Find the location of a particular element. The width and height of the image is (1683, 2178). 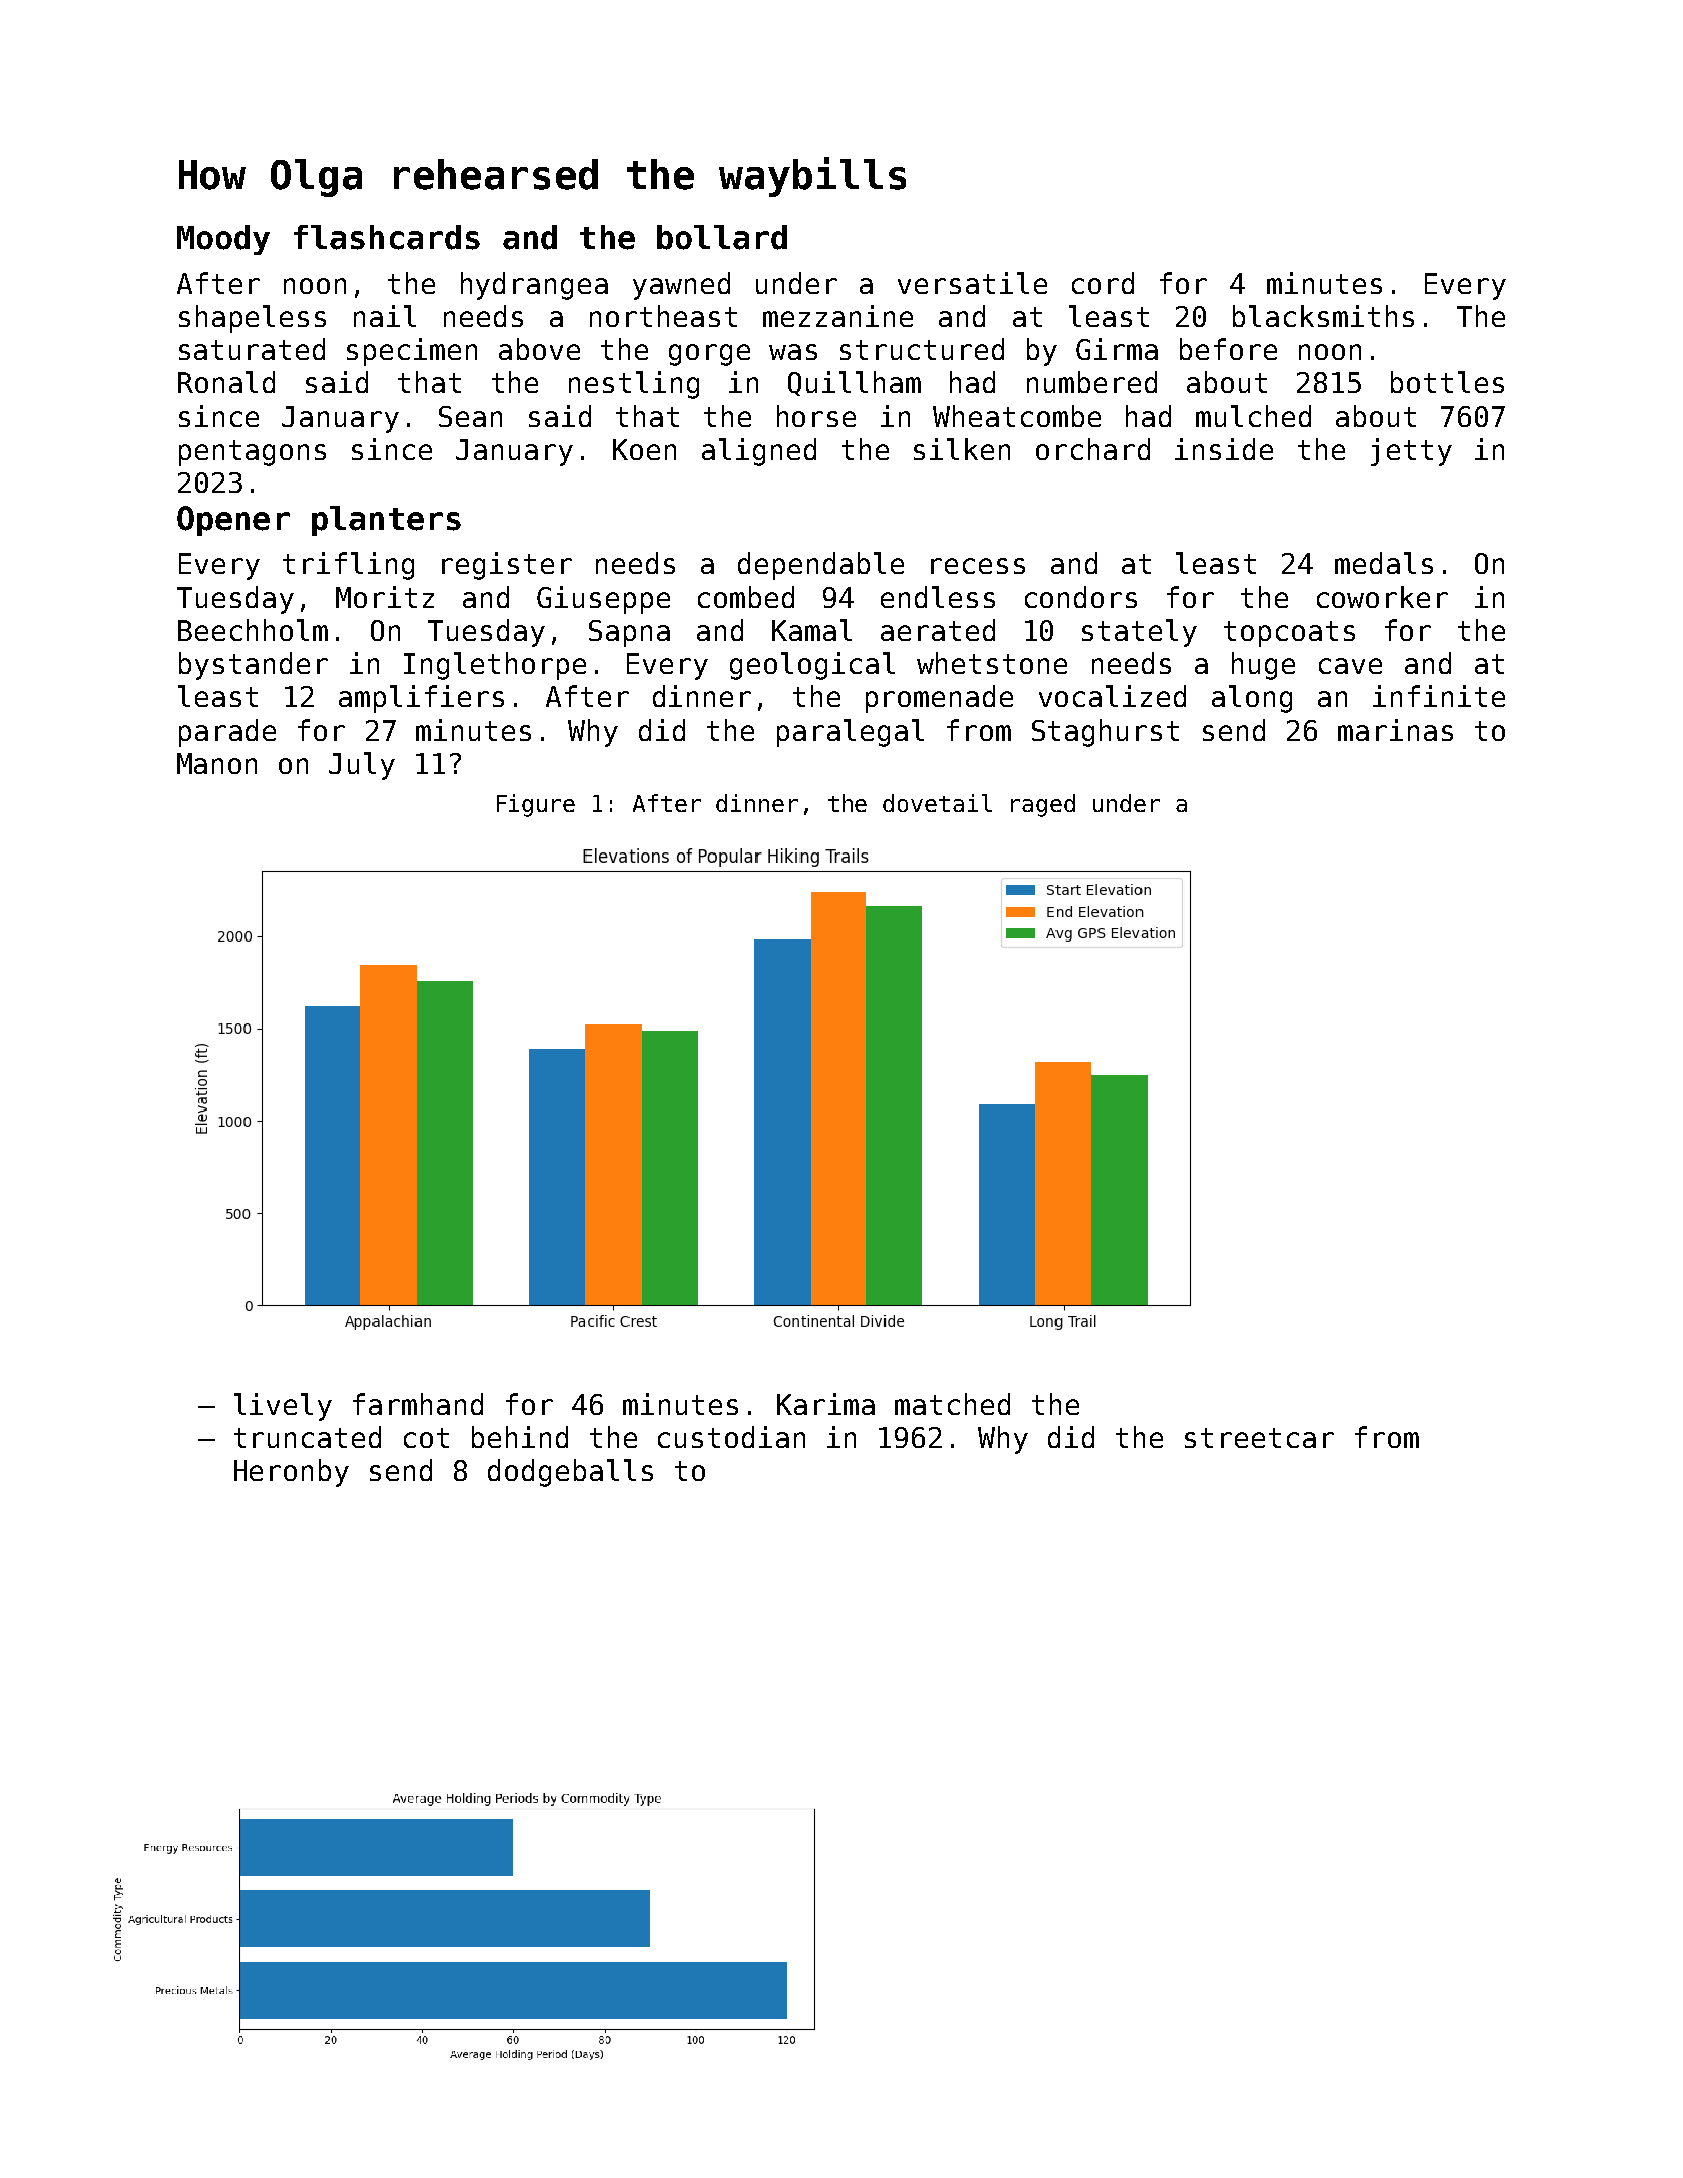

Karima is located at coordinates (826, 1404).
